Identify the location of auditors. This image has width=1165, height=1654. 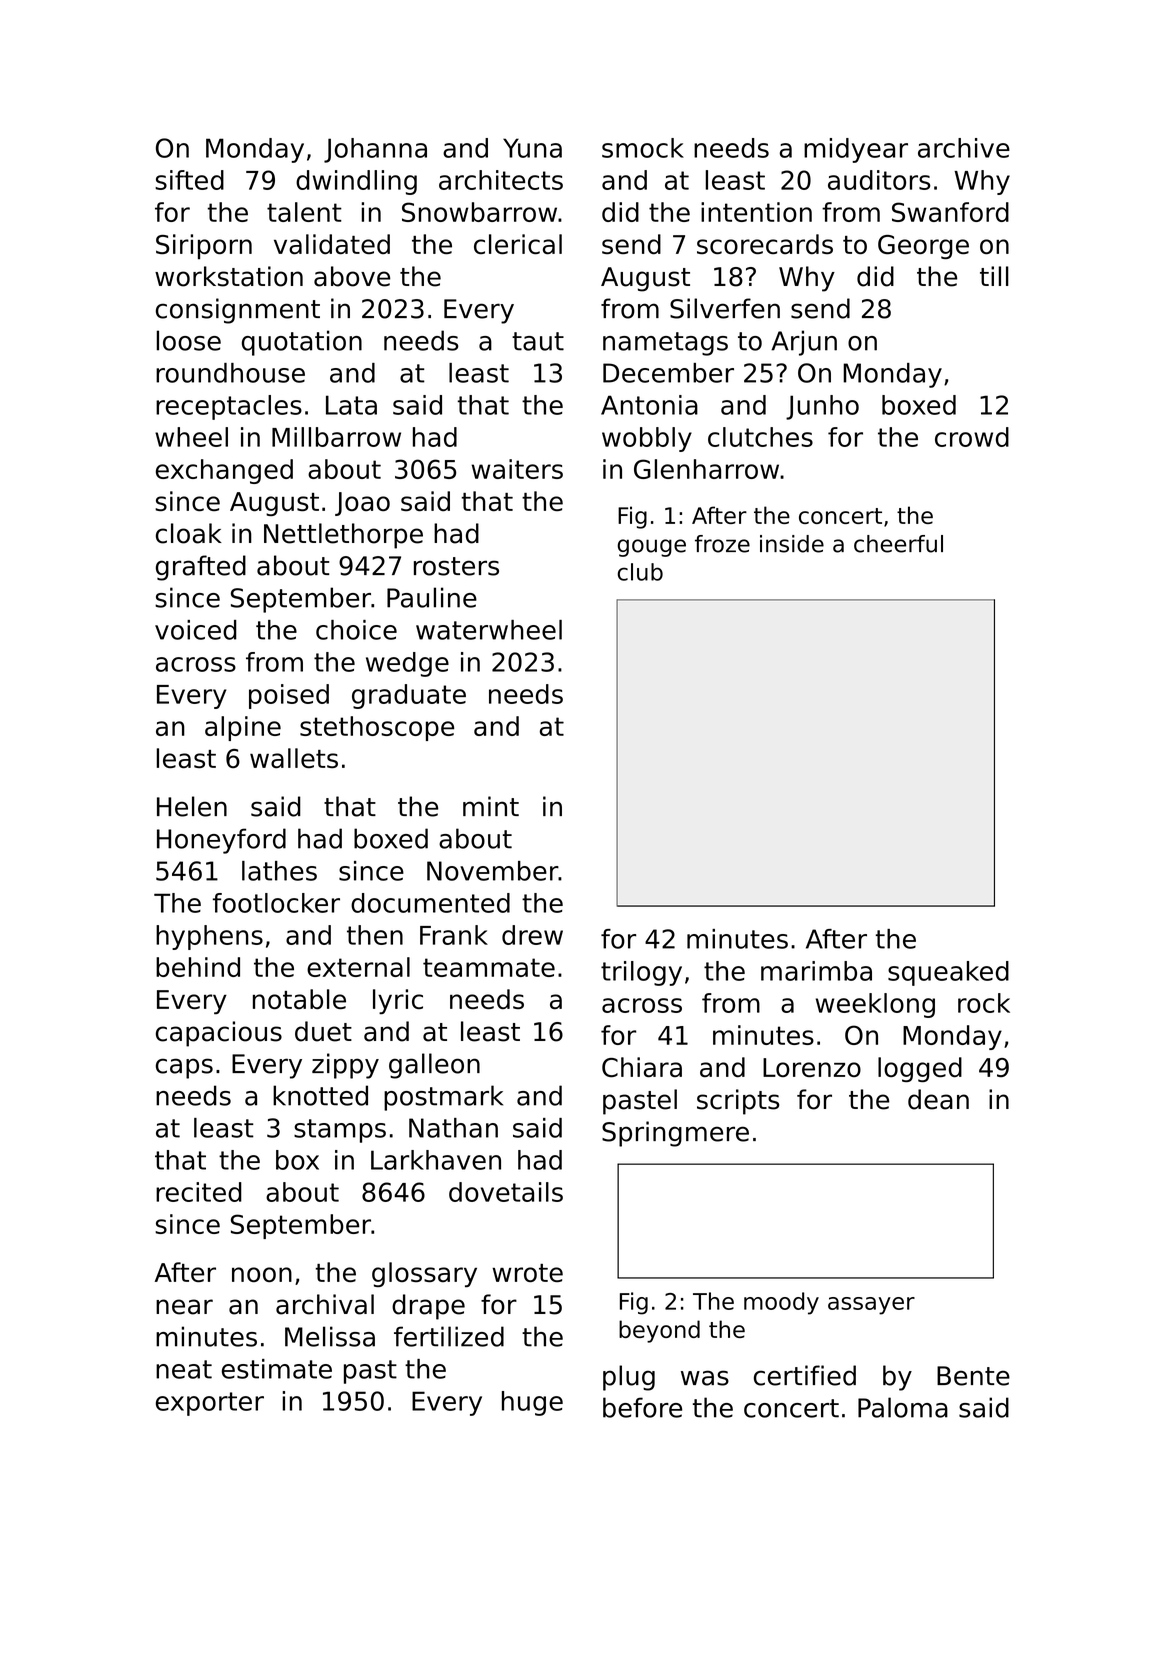
(879, 180).
